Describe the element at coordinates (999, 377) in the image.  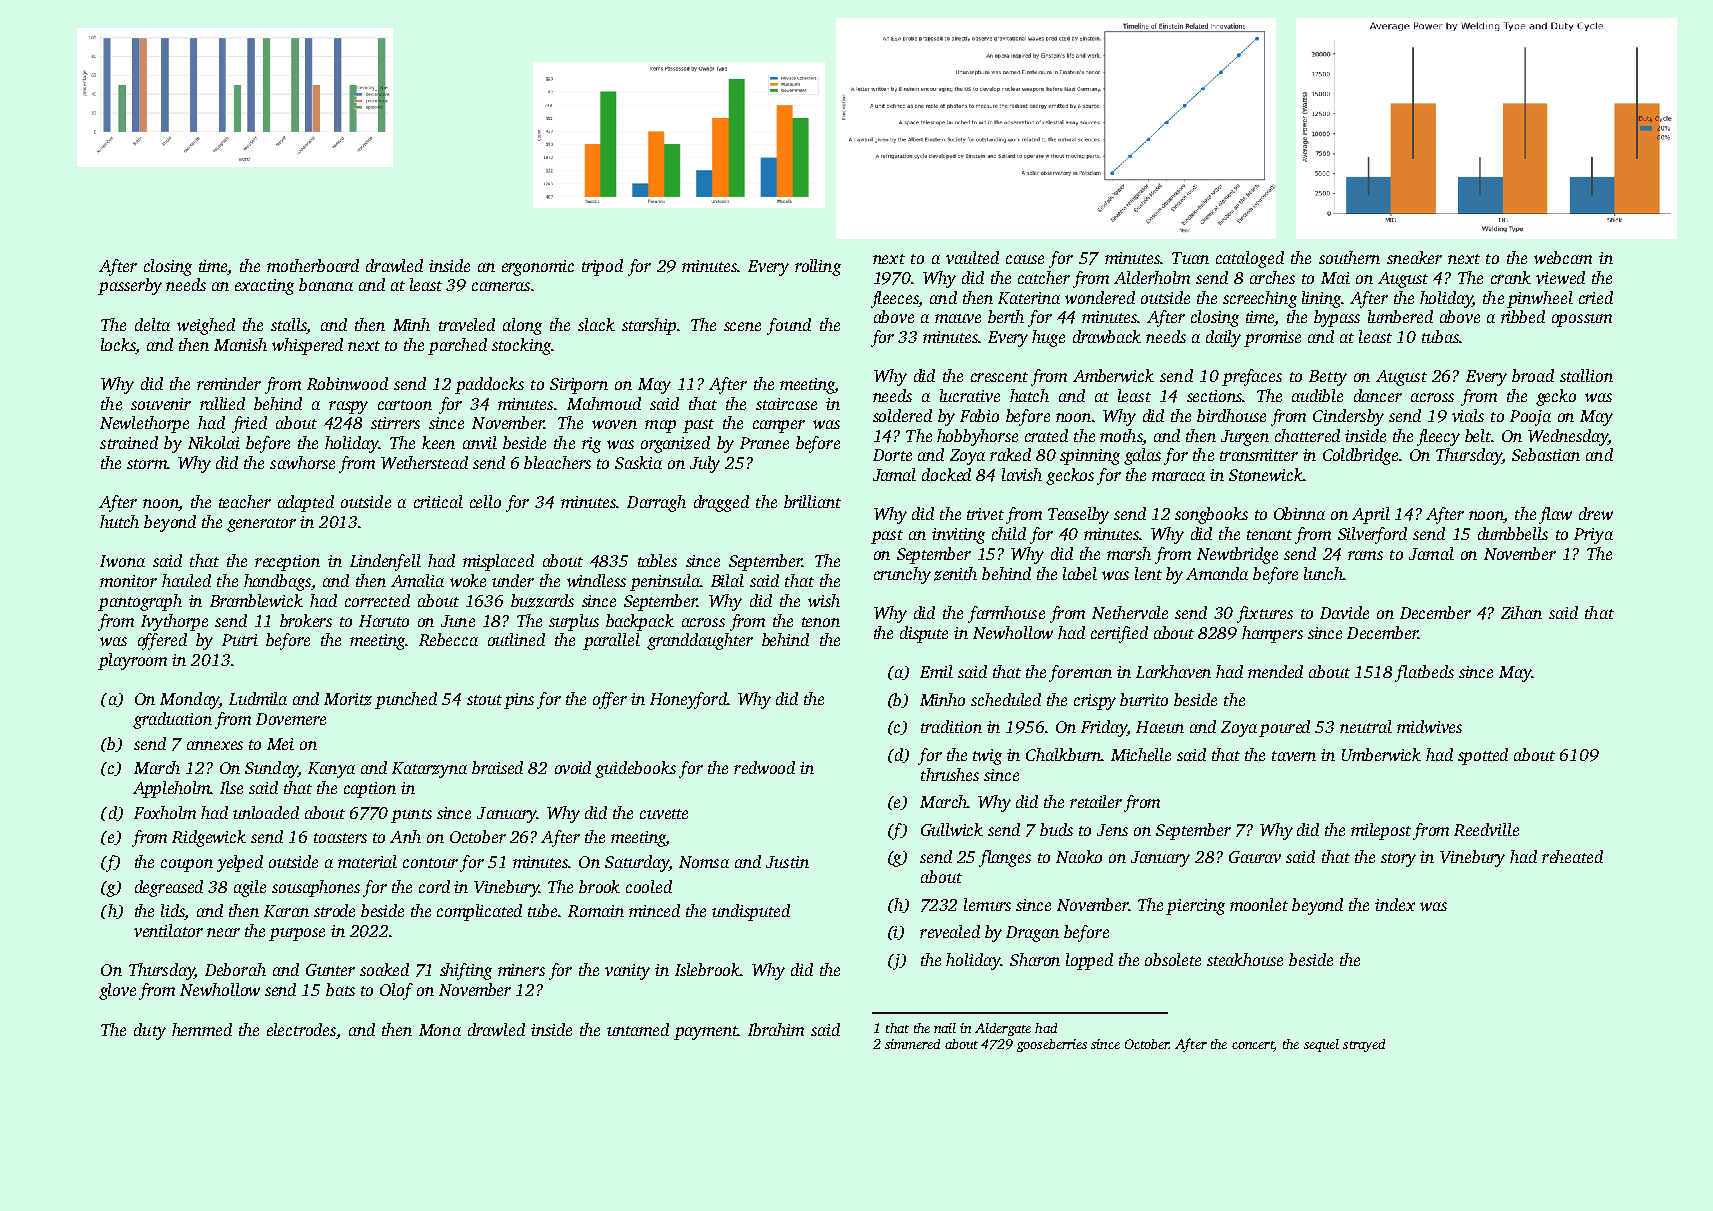
I see `crescent` at that location.
